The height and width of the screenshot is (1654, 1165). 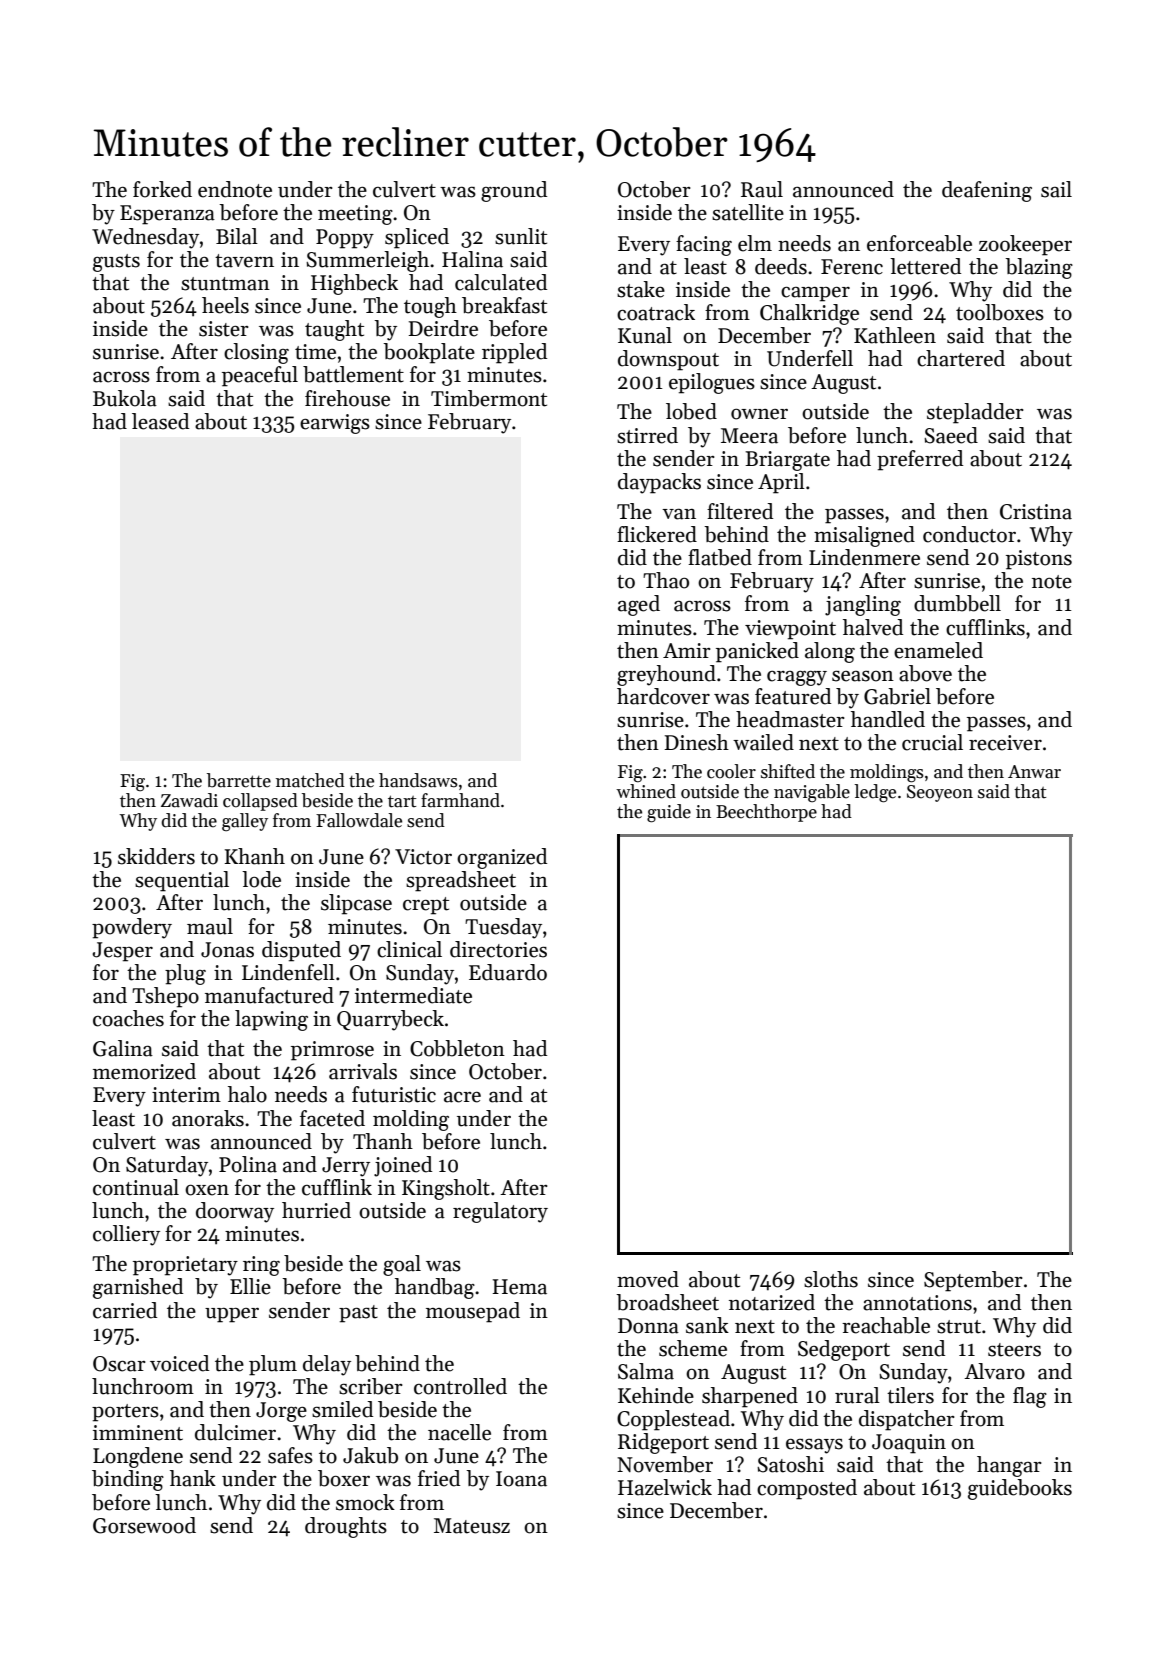 What do you see at coordinates (1034, 772) in the screenshot?
I see `Anwar` at bounding box center [1034, 772].
